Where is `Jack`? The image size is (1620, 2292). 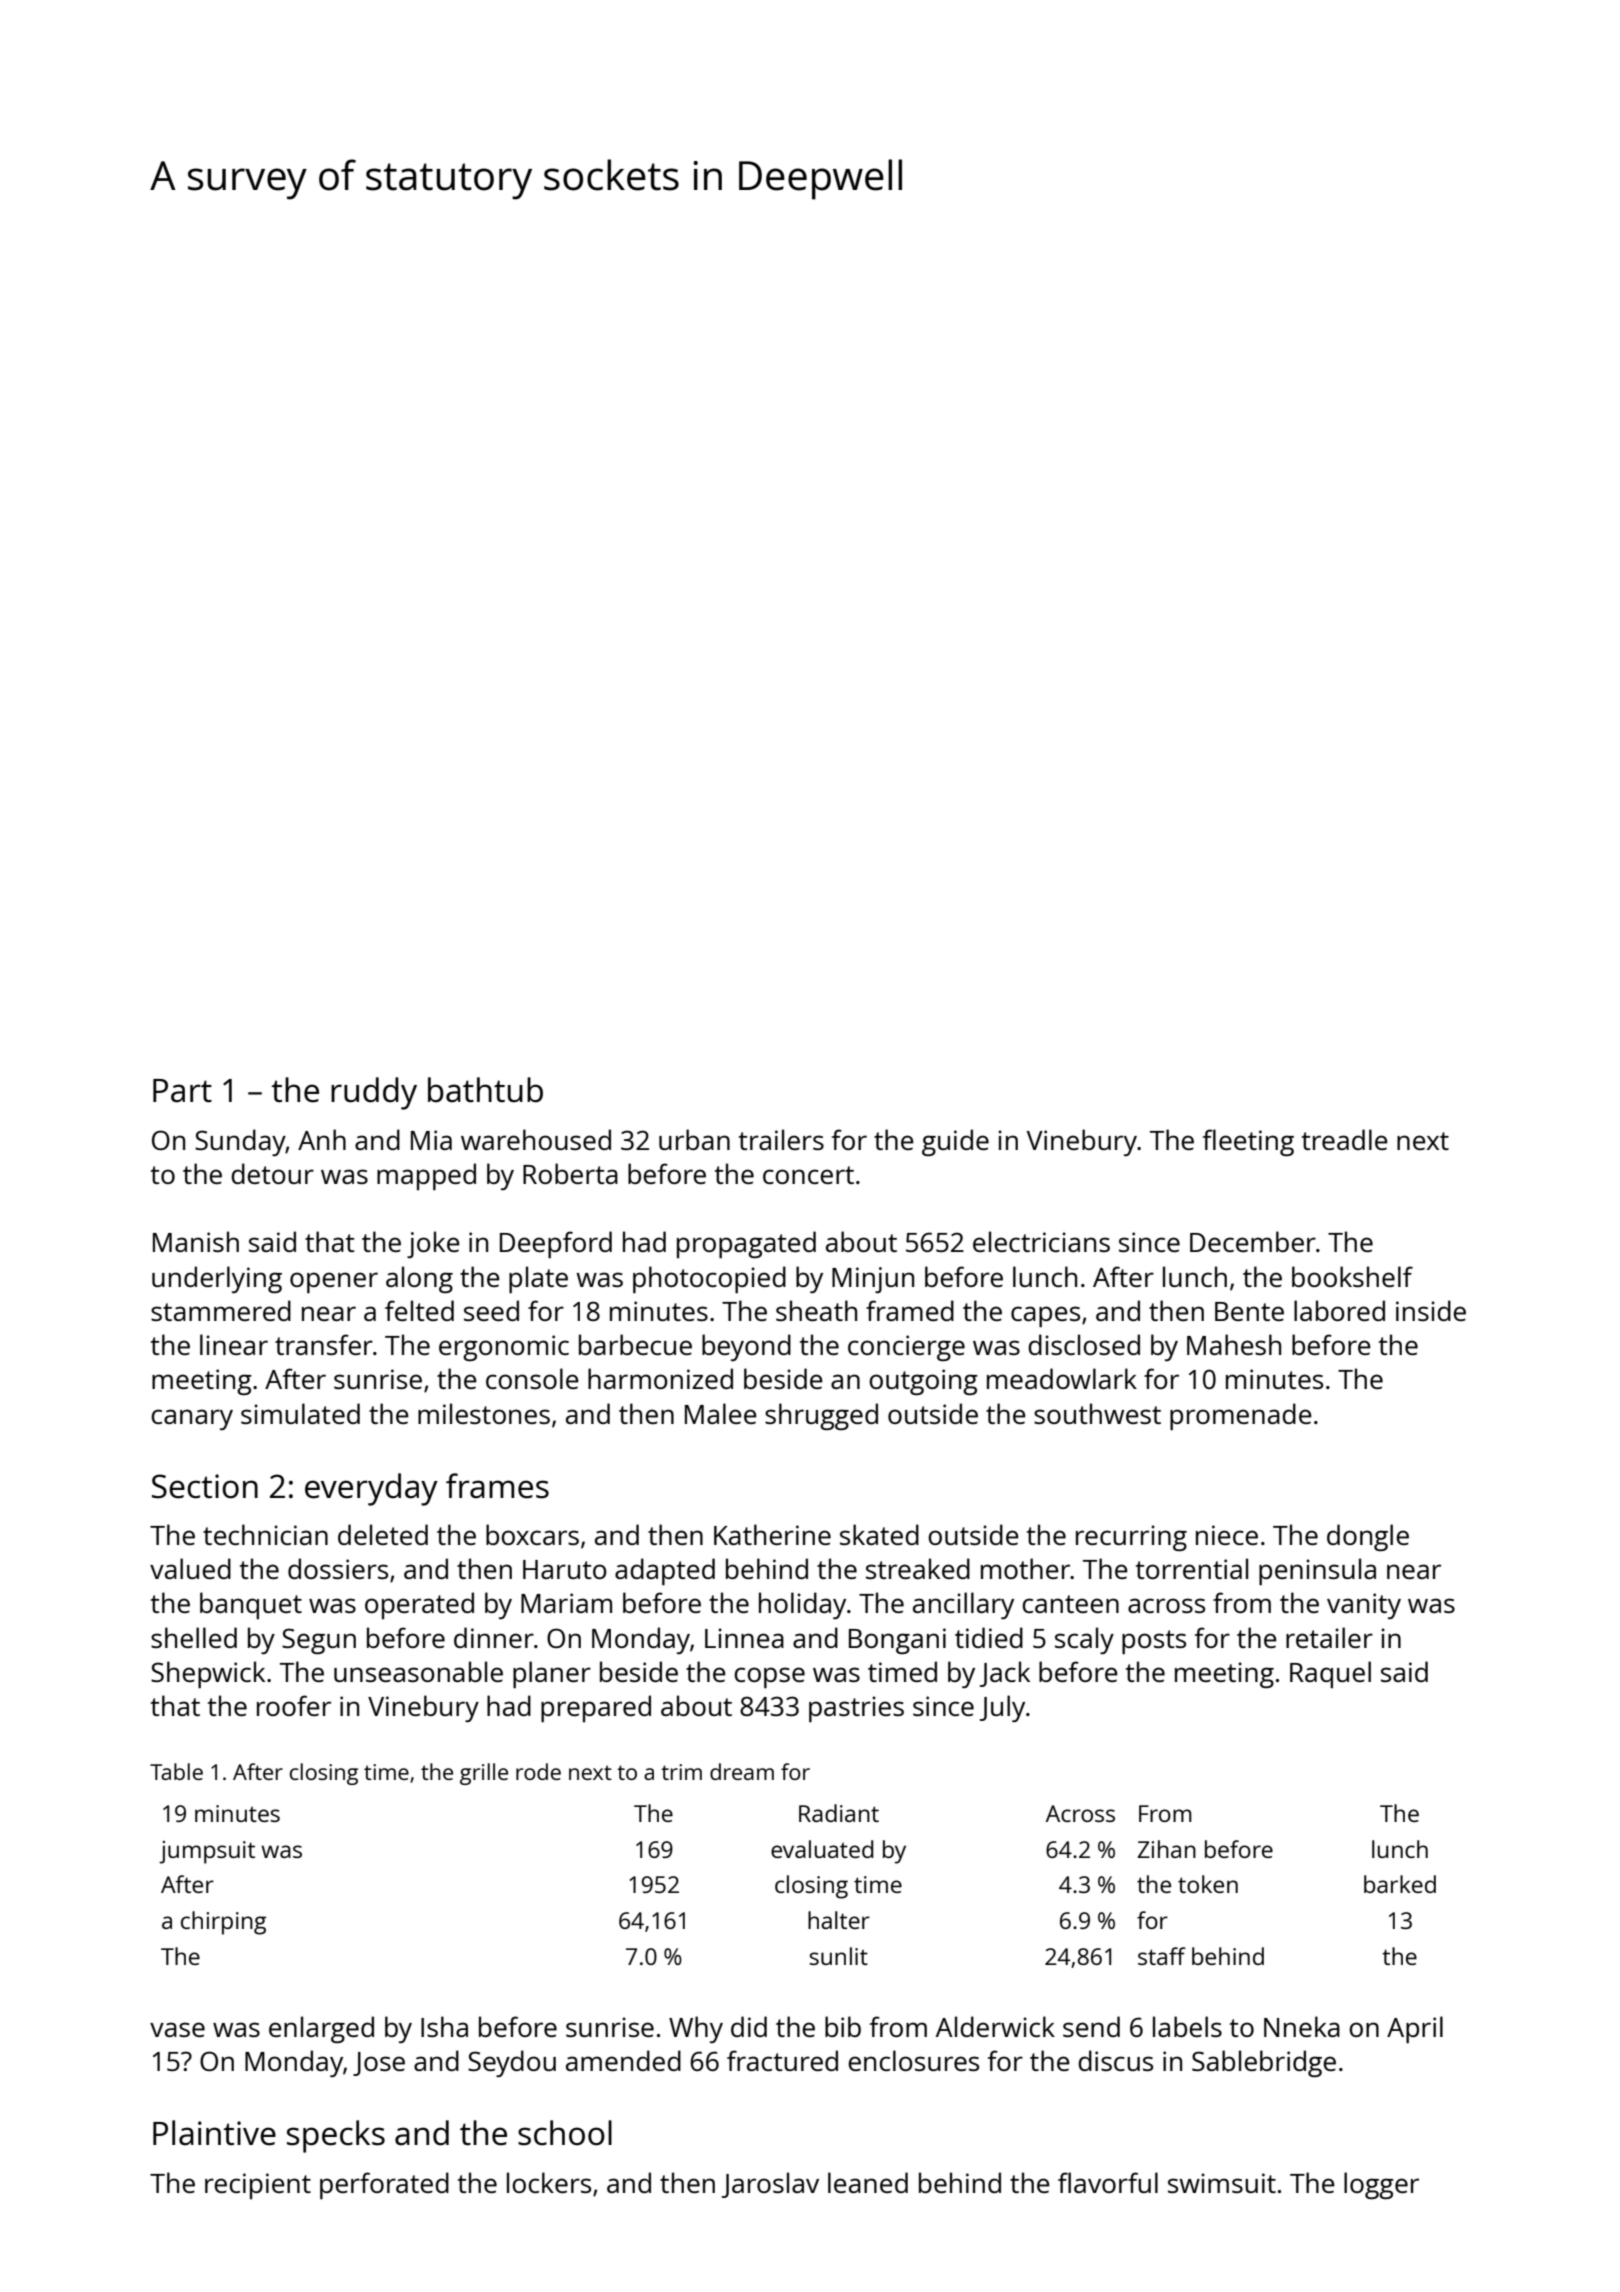 Jack is located at coordinates (1005, 1674).
